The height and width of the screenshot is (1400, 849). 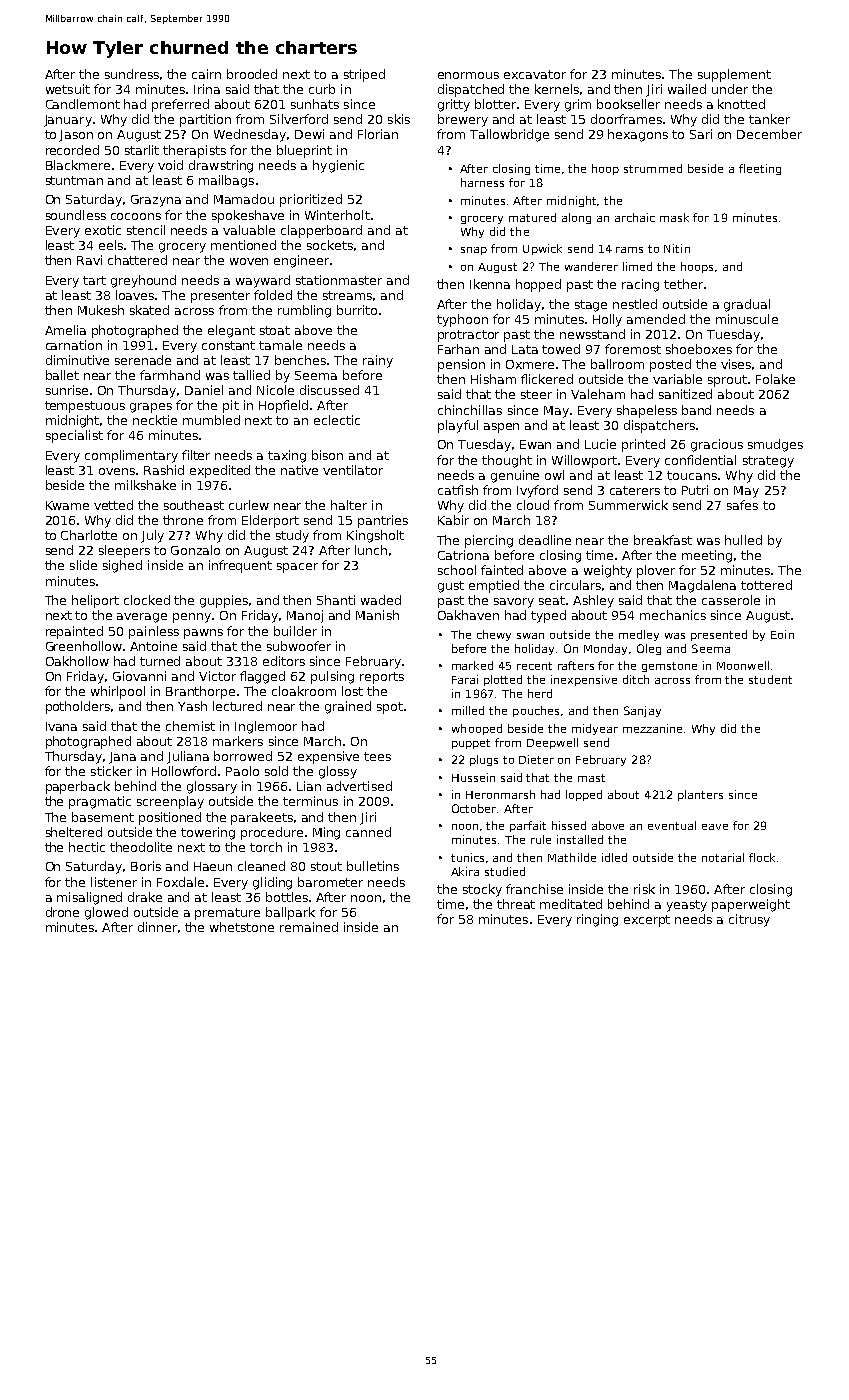 What do you see at coordinates (766, 585) in the screenshot?
I see `tottered` at bounding box center [766, 585].
